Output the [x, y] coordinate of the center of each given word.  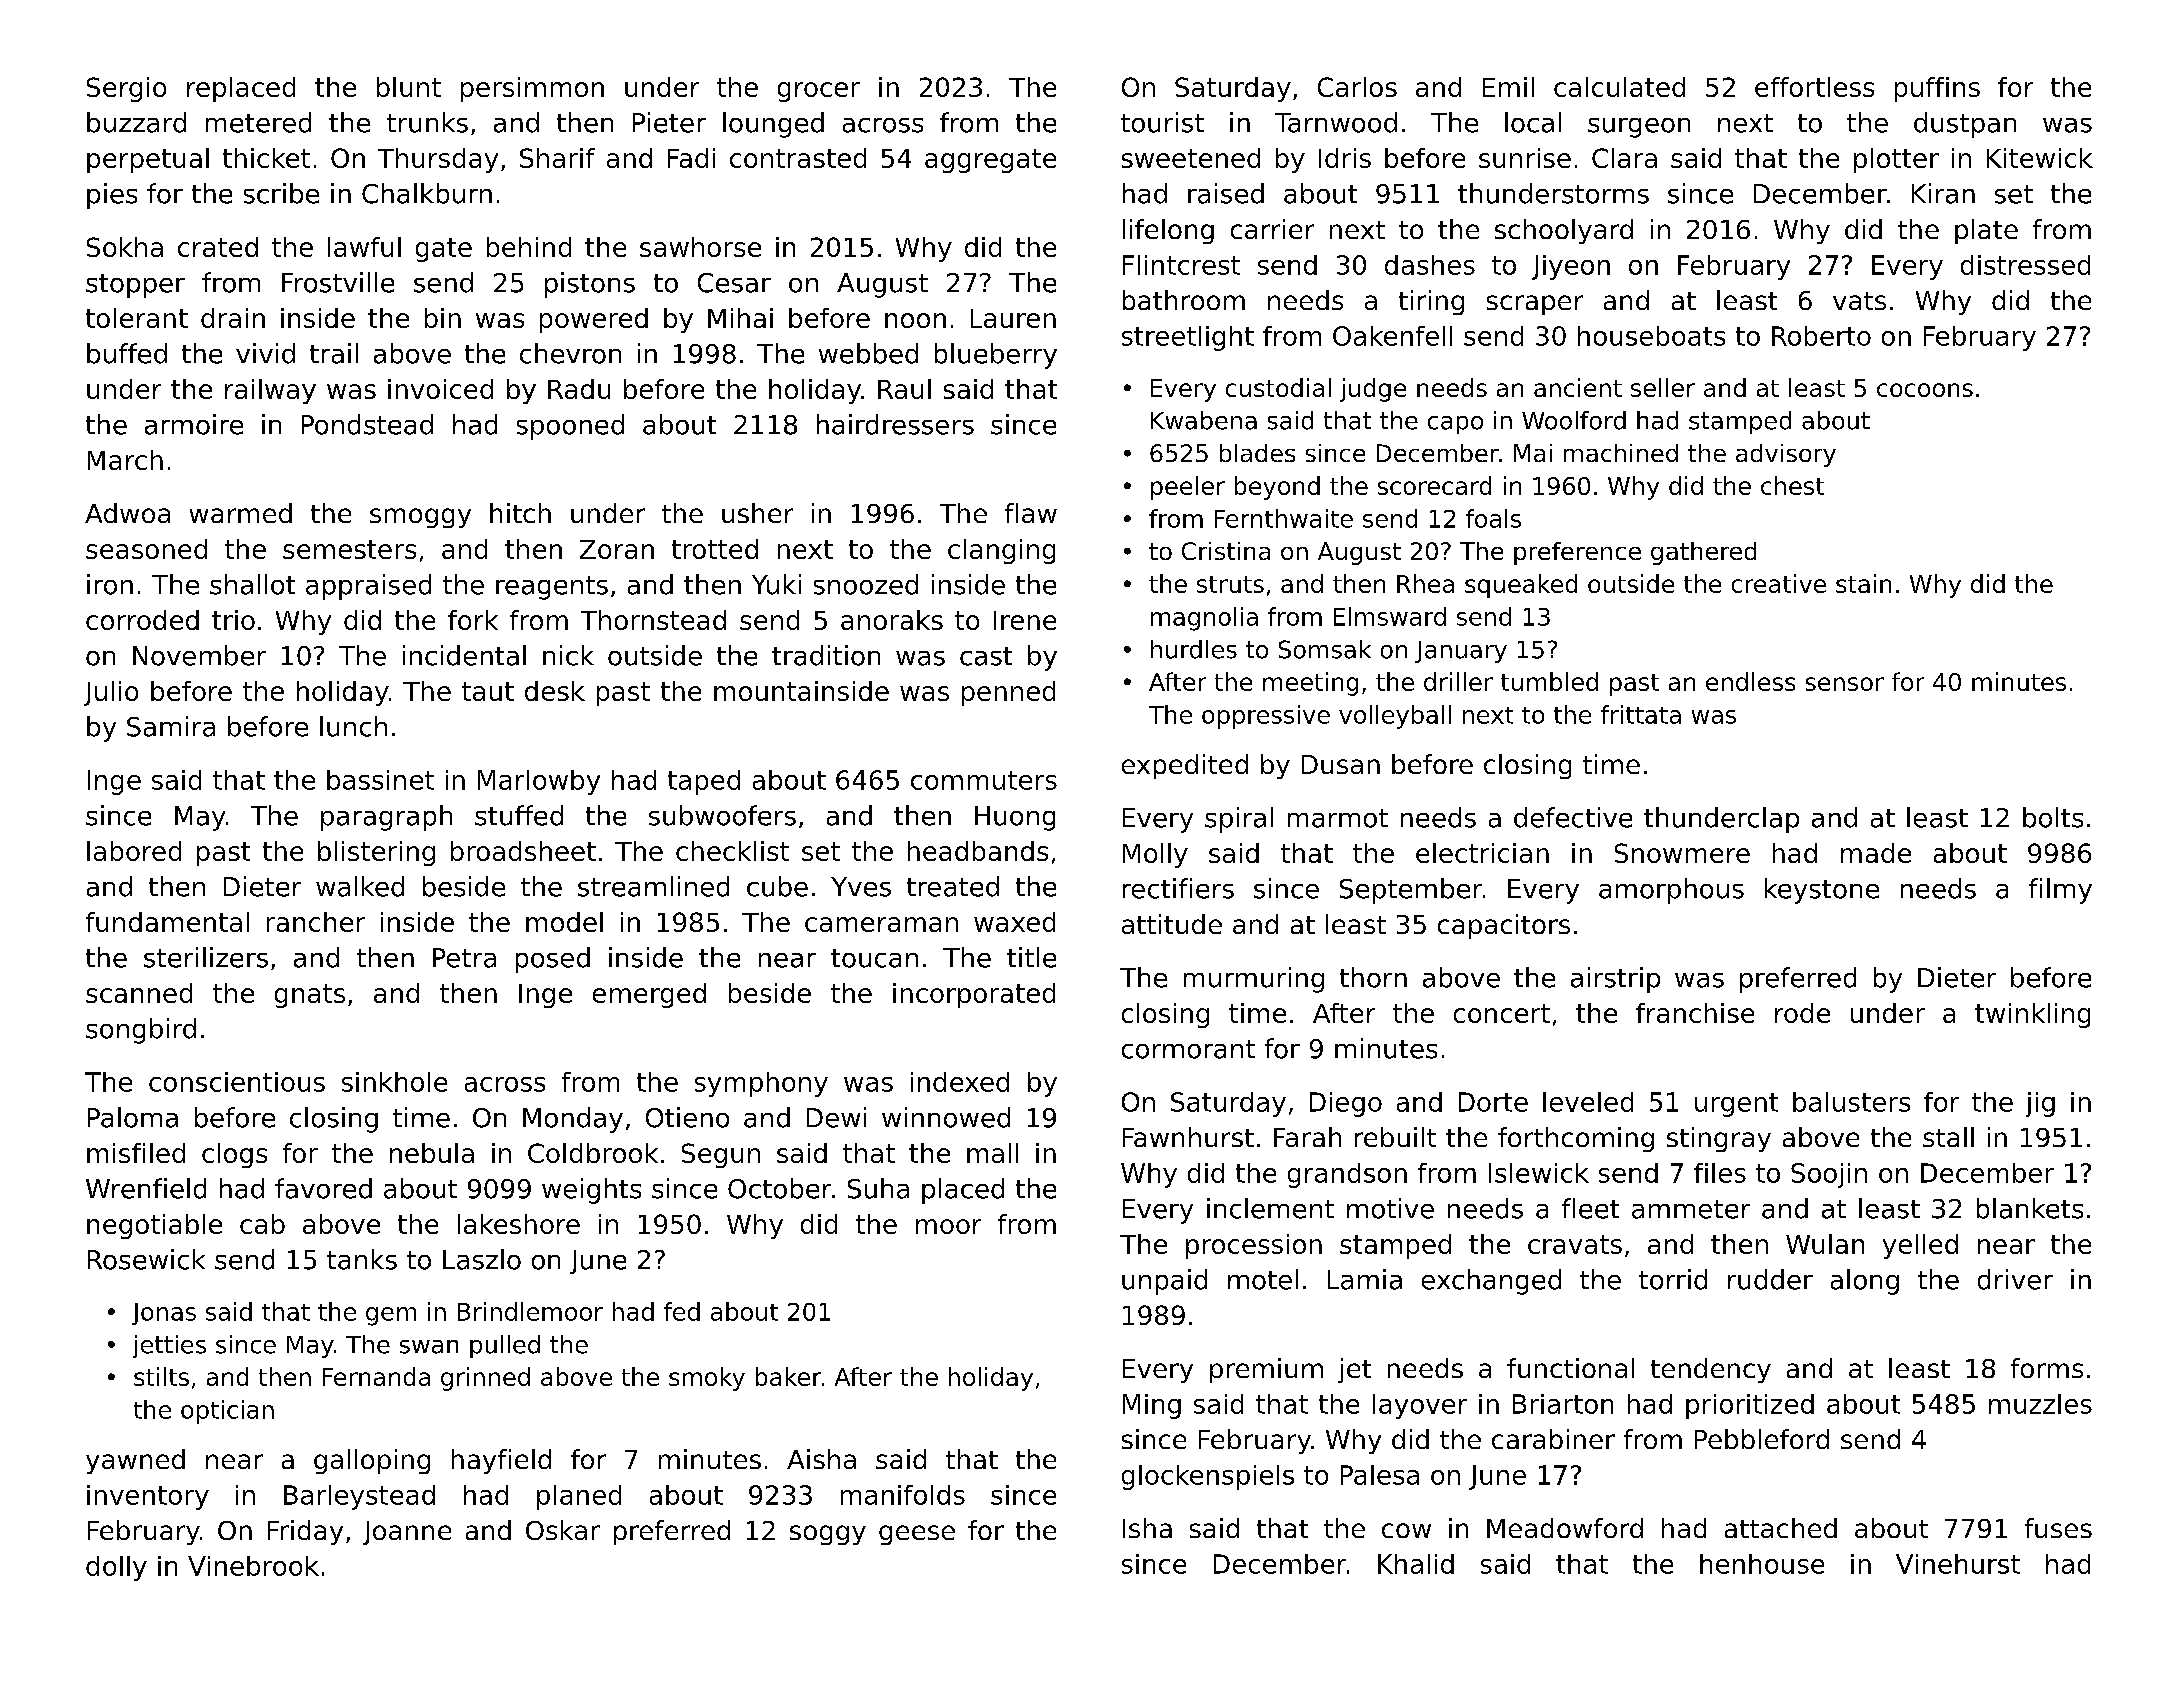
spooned [570, 427]
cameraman [881, 924]
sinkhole [394, 1082]
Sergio [126, 89]
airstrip [1615, 980]
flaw [1031, 513]
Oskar [563, 1530]
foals [1493, 518]
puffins [1937, 89]
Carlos [1357, 87]
